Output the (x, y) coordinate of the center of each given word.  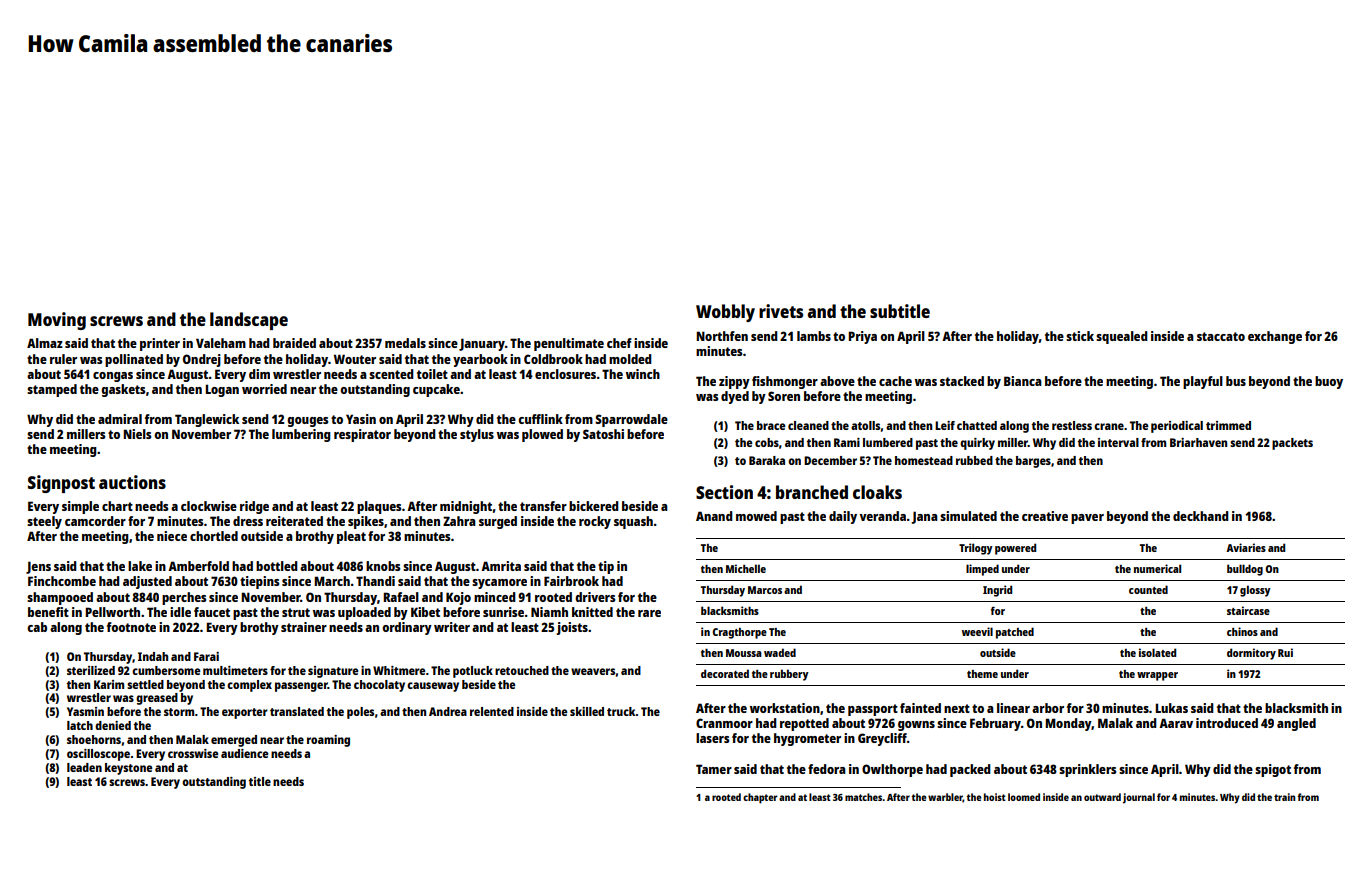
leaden (84, 767)
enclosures (565, 374)
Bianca (1023, 381)
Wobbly (725, 313)
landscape (249, 321)
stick (1080, 336)
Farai (206, 656)
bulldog (1245, 570)
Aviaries (1246, 547)
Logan (222, 390)
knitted (592, 612)
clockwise (209, 506)
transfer (543, 506)
